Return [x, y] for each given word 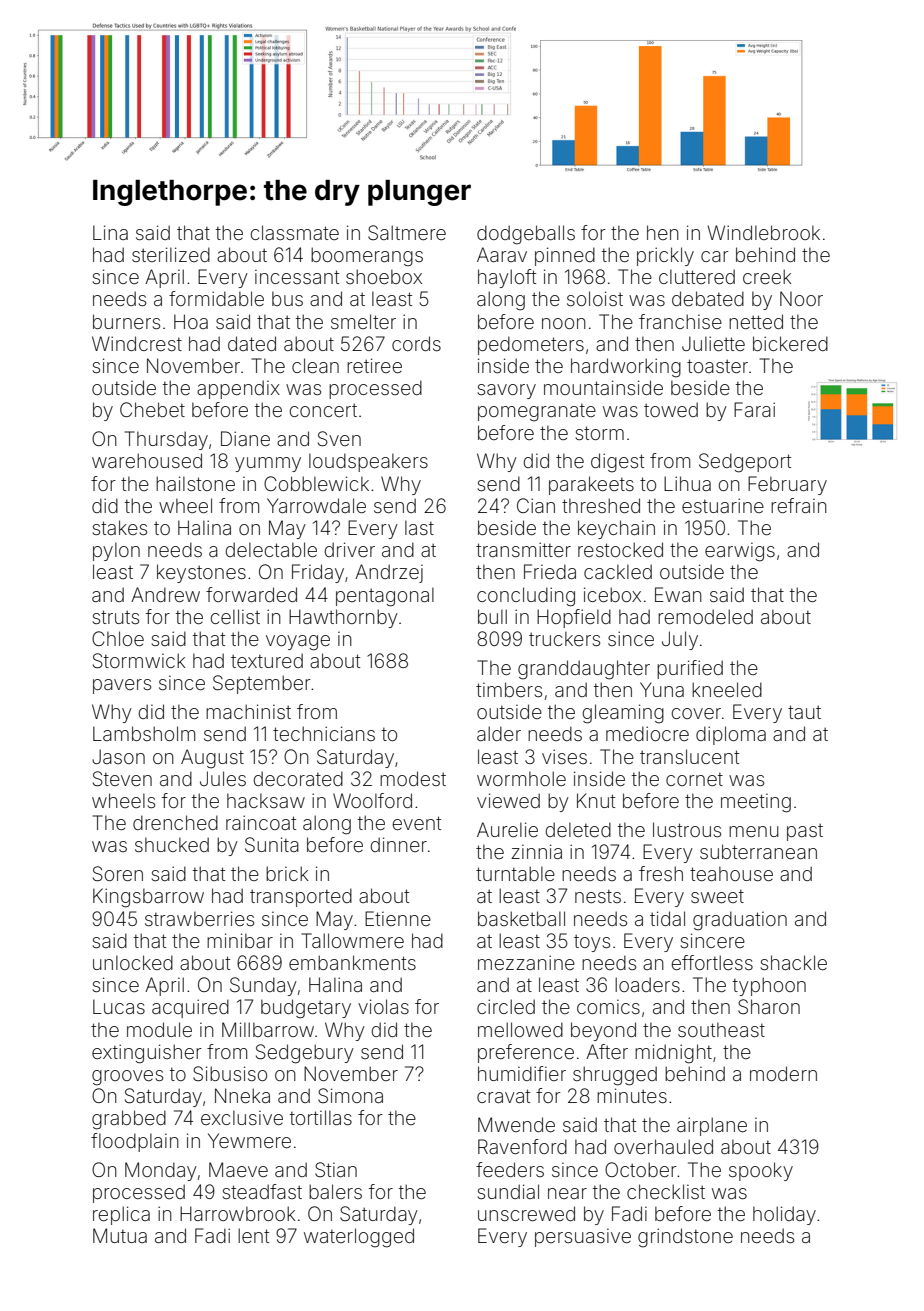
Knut [596, 800]
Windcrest [137, 343]
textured [267, 660]
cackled [618, 571]
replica [121, 1215]
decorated [298, 778]
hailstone [195, 483]
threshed [601, 505]
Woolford [372, 800]
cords [416, 343]
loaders [647, 984]
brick [287, 873]
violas [383, 1006]
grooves [127, 1078]
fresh [661, 873]
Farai [754, 409]
